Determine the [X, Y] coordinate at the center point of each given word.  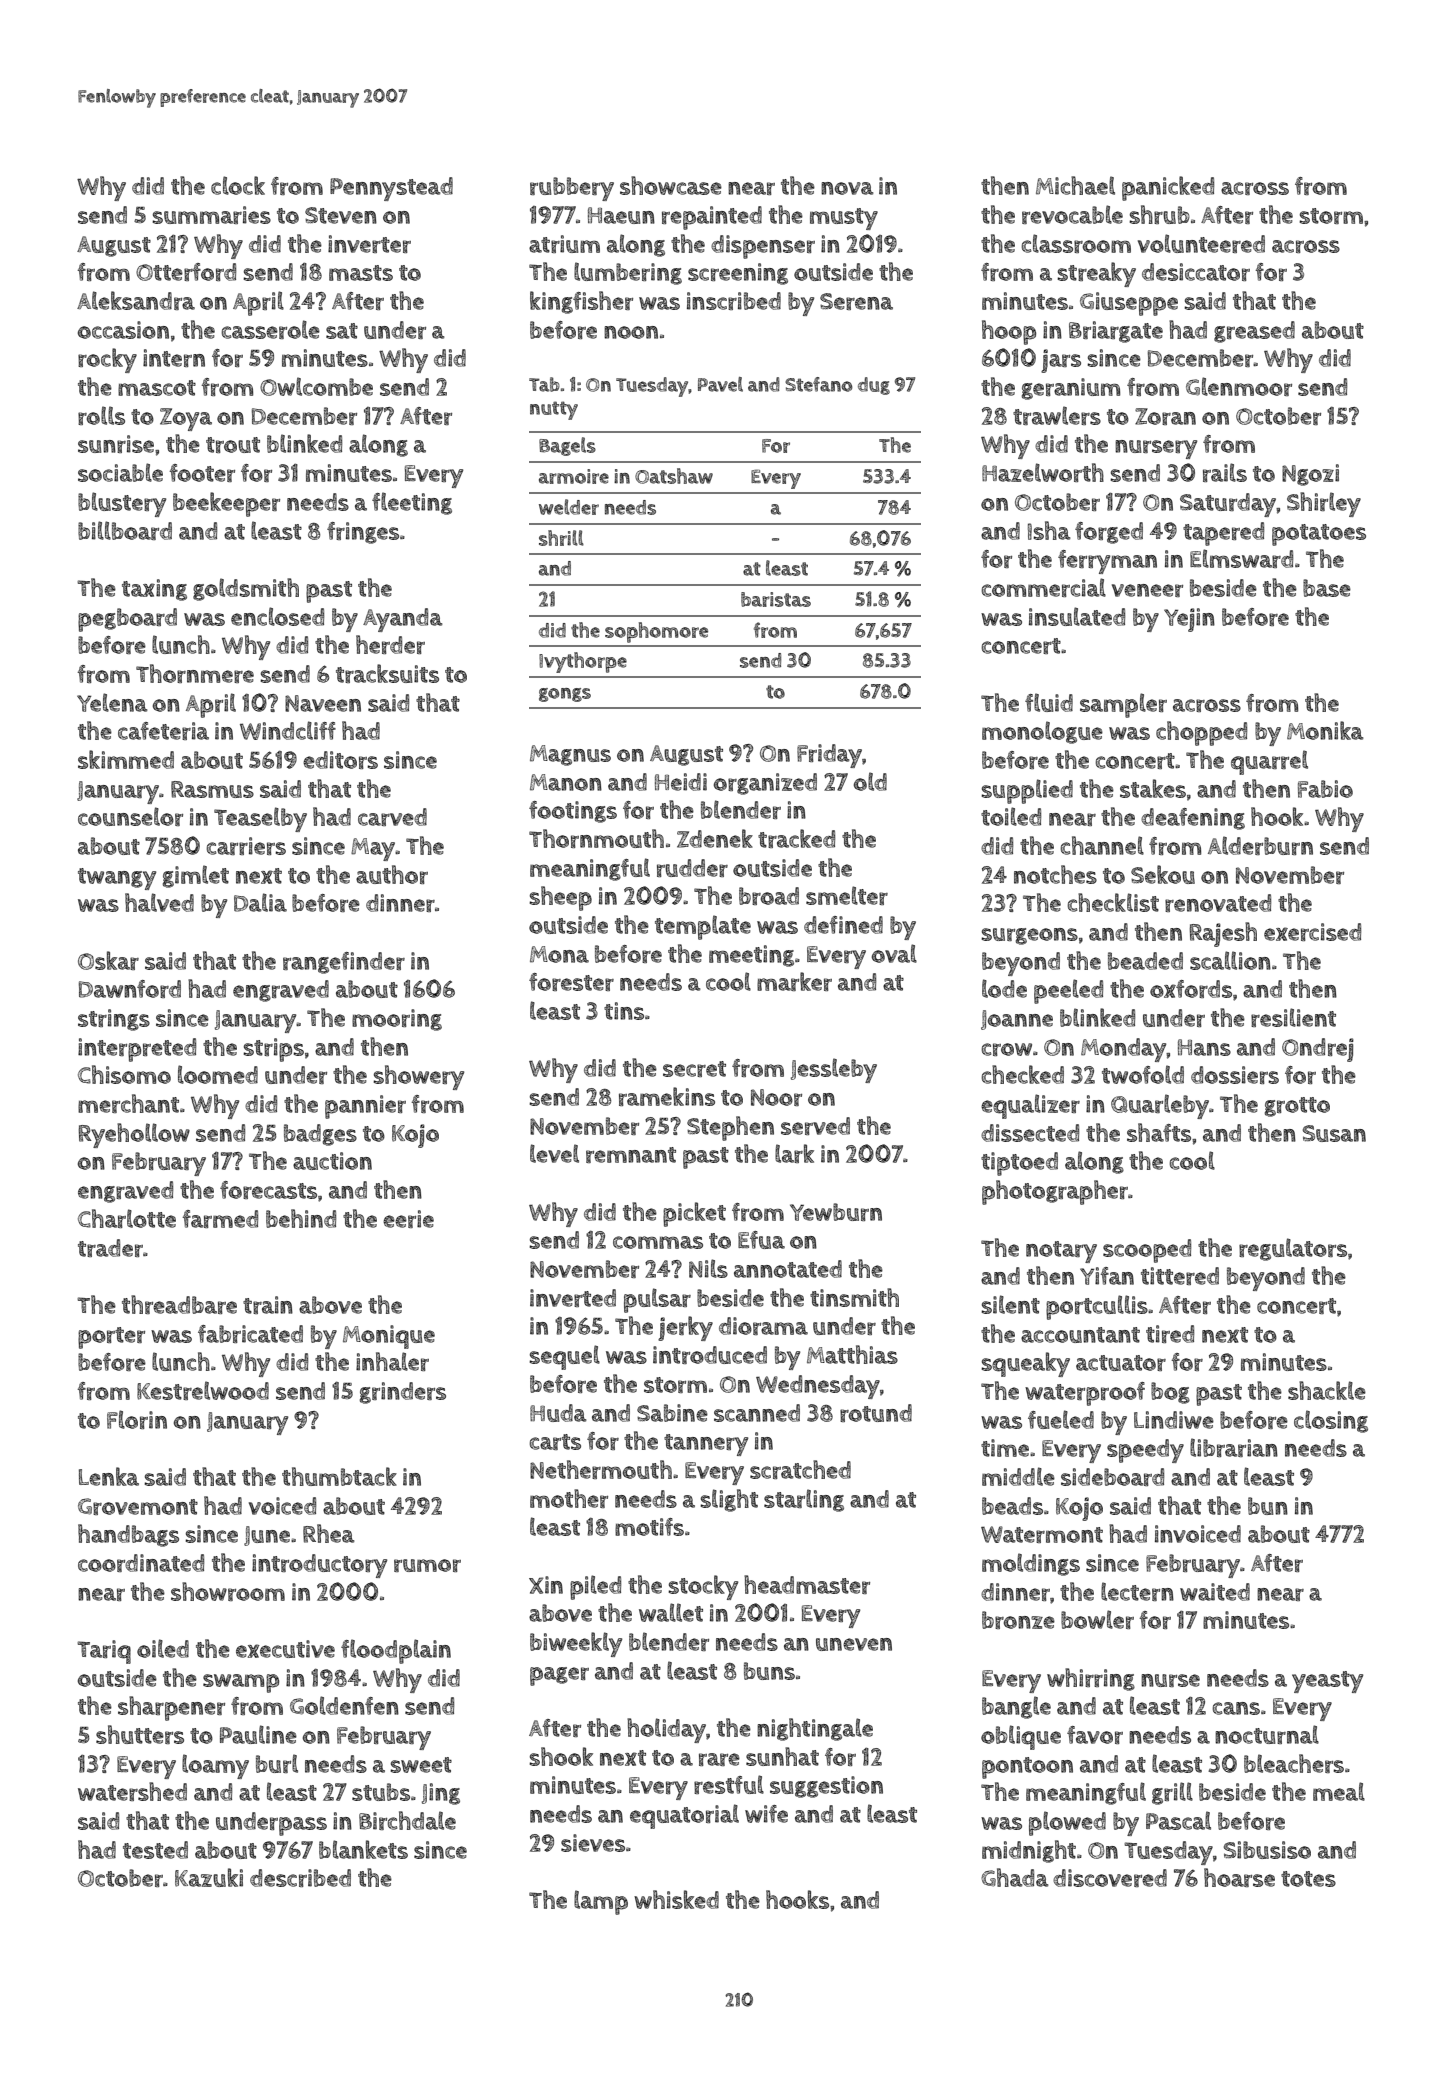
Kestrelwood [203, 1390]
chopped [1201, 733]
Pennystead [391, 189]
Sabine [672, 1413]
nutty [554, 410]
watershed [132, 1791]
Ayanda [403, 620]
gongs [565, 695]
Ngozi [1310, 475]
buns [769, 1671]
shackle [1327, 1390]
